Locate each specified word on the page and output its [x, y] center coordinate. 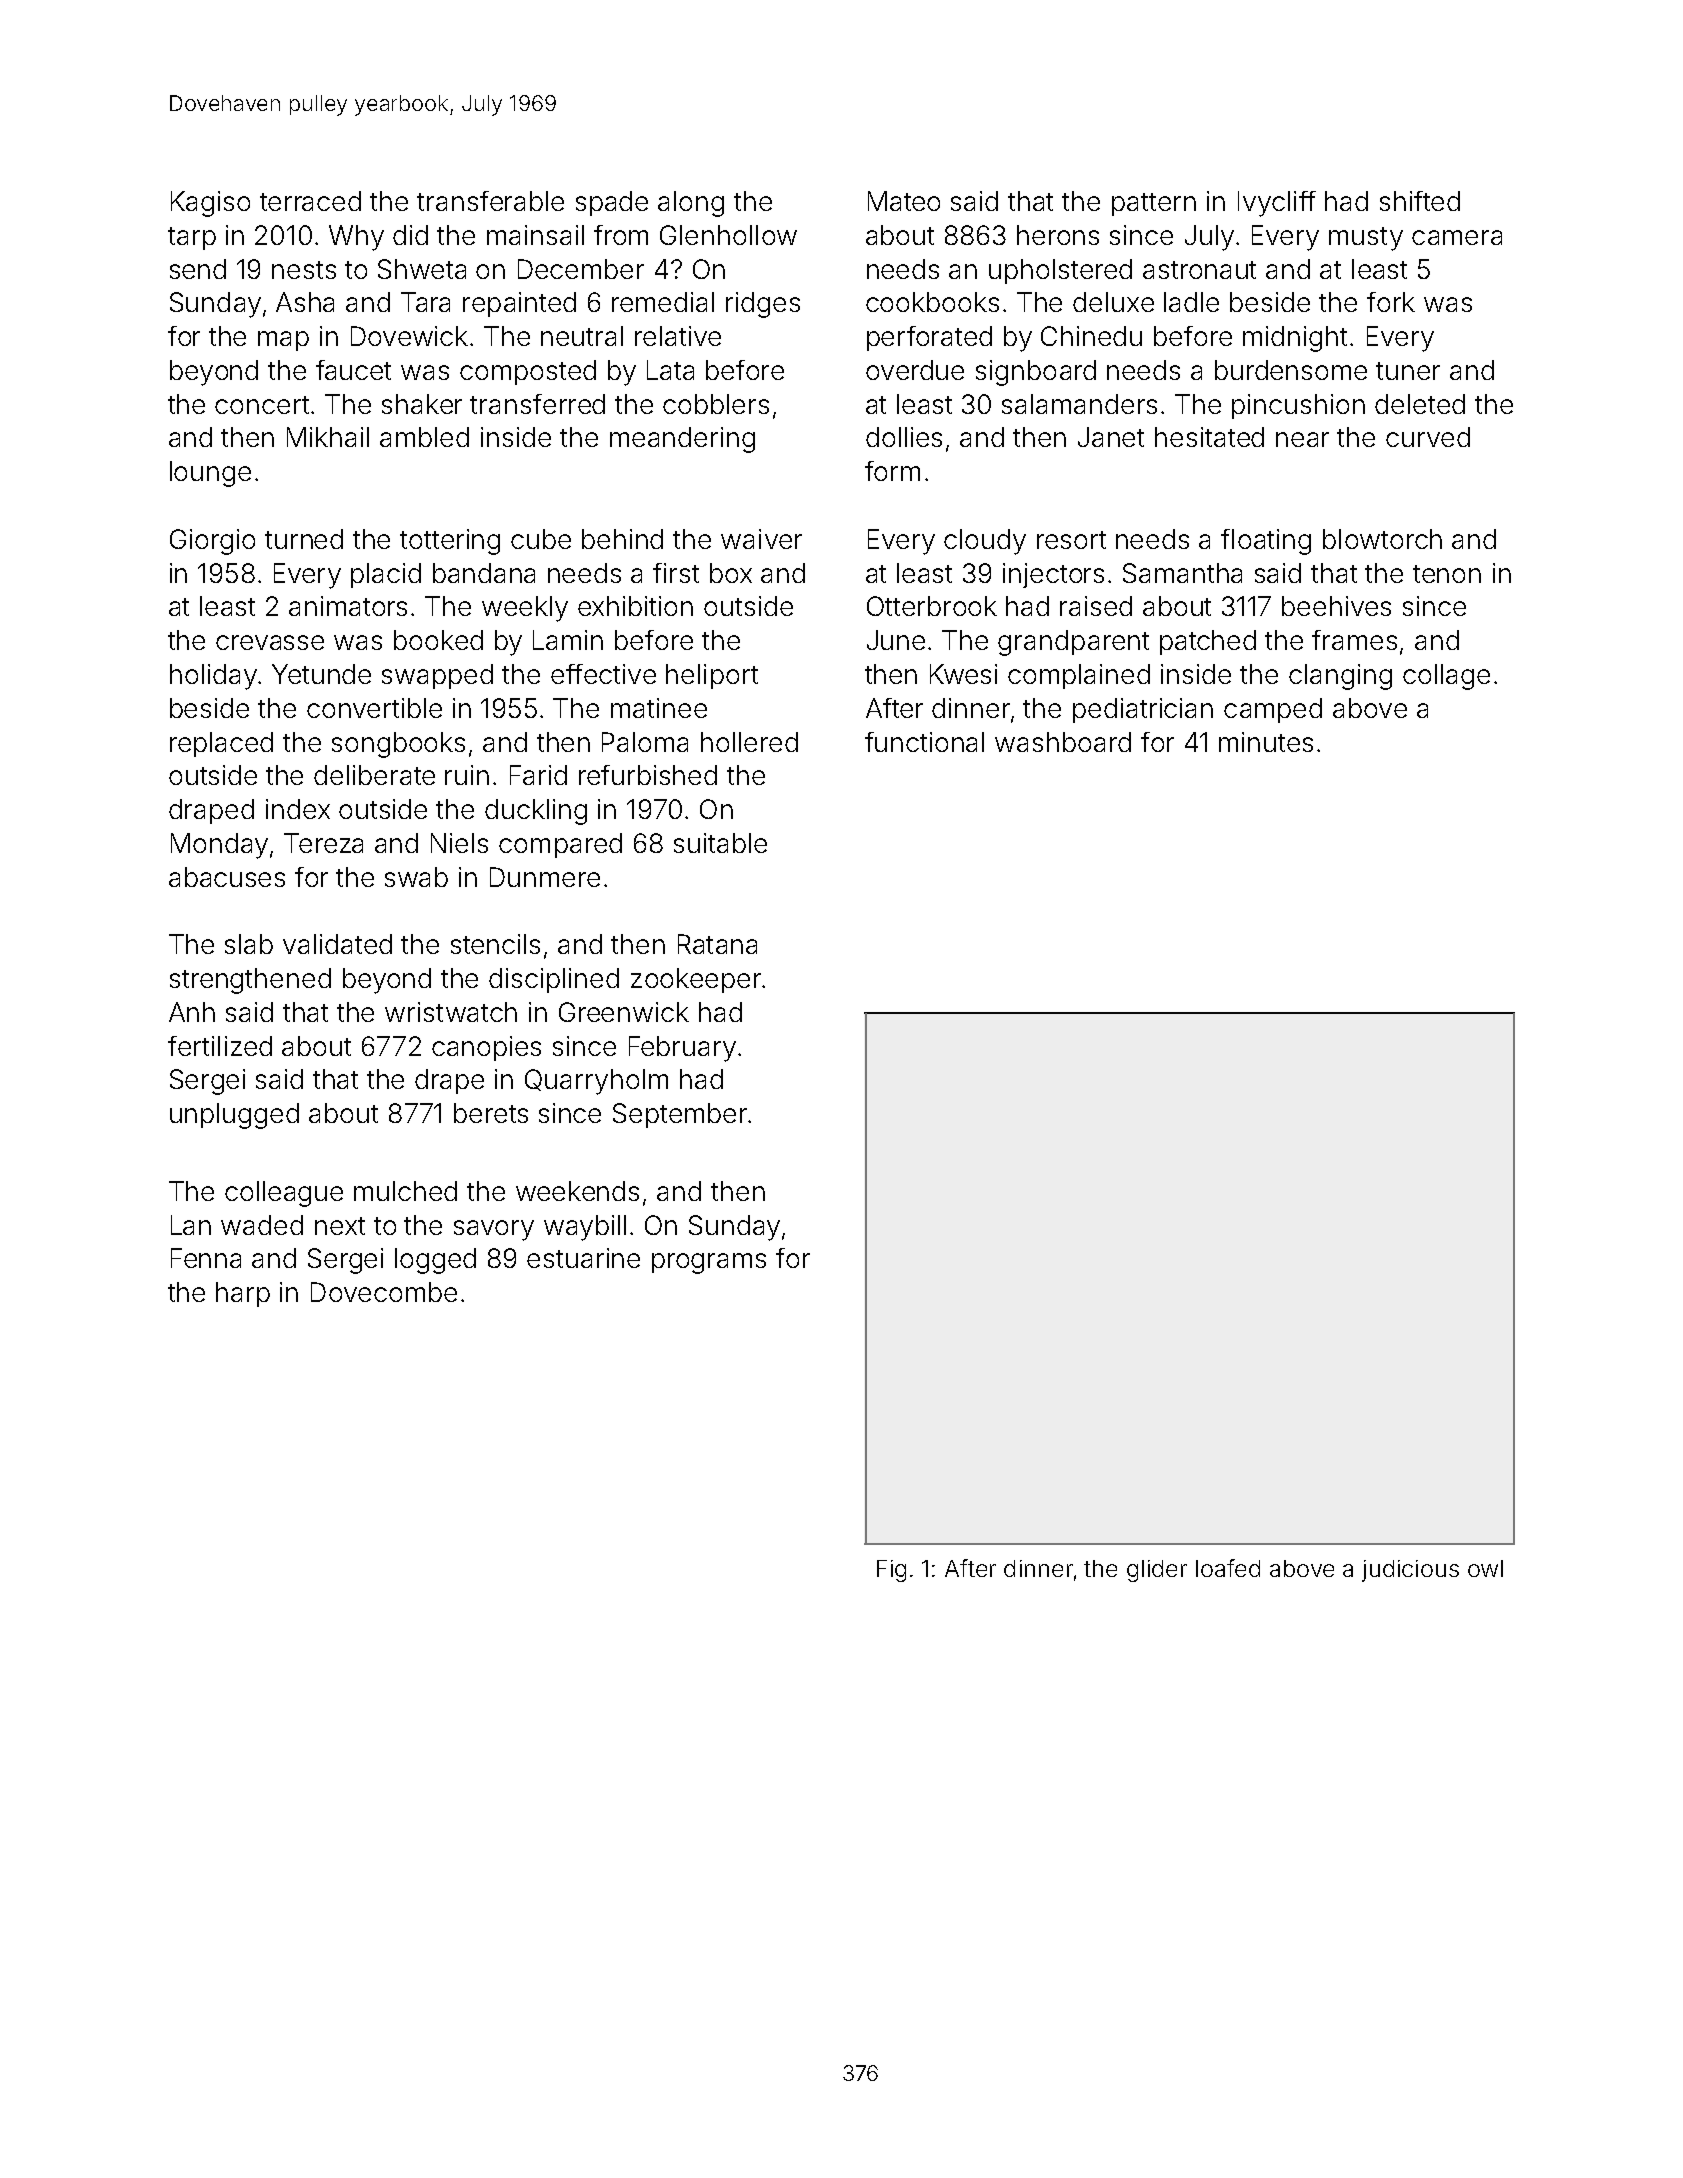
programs [709, 1263]
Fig [891, 1571]
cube [541, 539]
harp [243, 1294]
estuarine [583, 1258]
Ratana [717, 944]
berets [491, 1113]
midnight [1295, 339]
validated [337, 944]
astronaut [1199, 270]
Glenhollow [728, 235]
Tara [425, 302]
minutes [1266, 742]
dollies [904, 437]
